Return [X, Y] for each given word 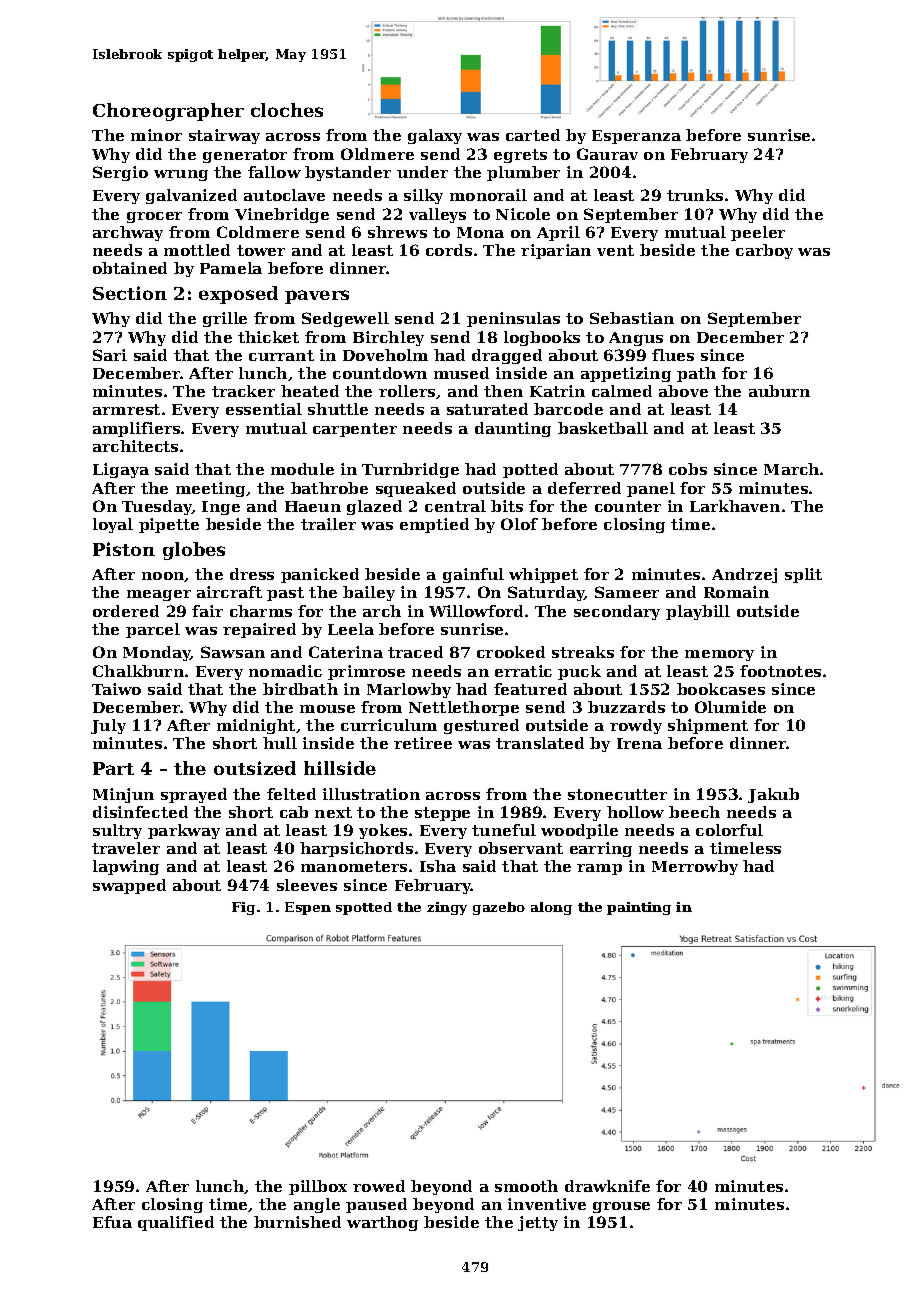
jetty [538, 1223]
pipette [169, 525]
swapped [129, 886]
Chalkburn [138, 671]
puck [579, 672]
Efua [112, 1222]
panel [651, 489]
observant [521, 848]
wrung [181, 175]
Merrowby [695, 867]
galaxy [435, 136]
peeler [758, 233]
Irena [639, 743]
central [455, 506]
